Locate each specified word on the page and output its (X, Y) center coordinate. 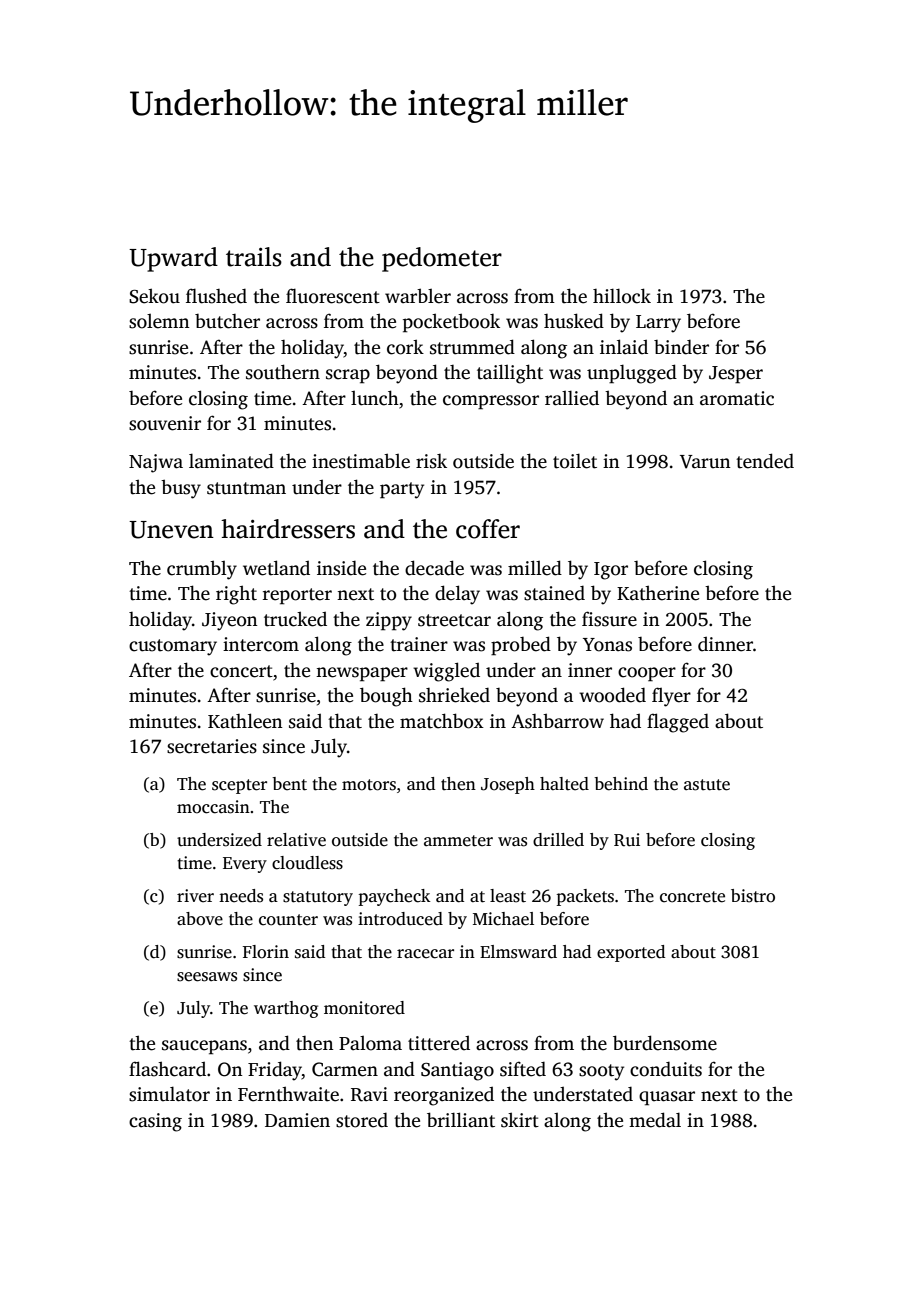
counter (288, 920)
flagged (678, 723)
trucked (295, 619)
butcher (227, 321)
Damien (297, 1120)
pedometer (442, 259)
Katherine (658, 593)
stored (362, 1120)
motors (369, 785)
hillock (622, 296)
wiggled (446, 672)
